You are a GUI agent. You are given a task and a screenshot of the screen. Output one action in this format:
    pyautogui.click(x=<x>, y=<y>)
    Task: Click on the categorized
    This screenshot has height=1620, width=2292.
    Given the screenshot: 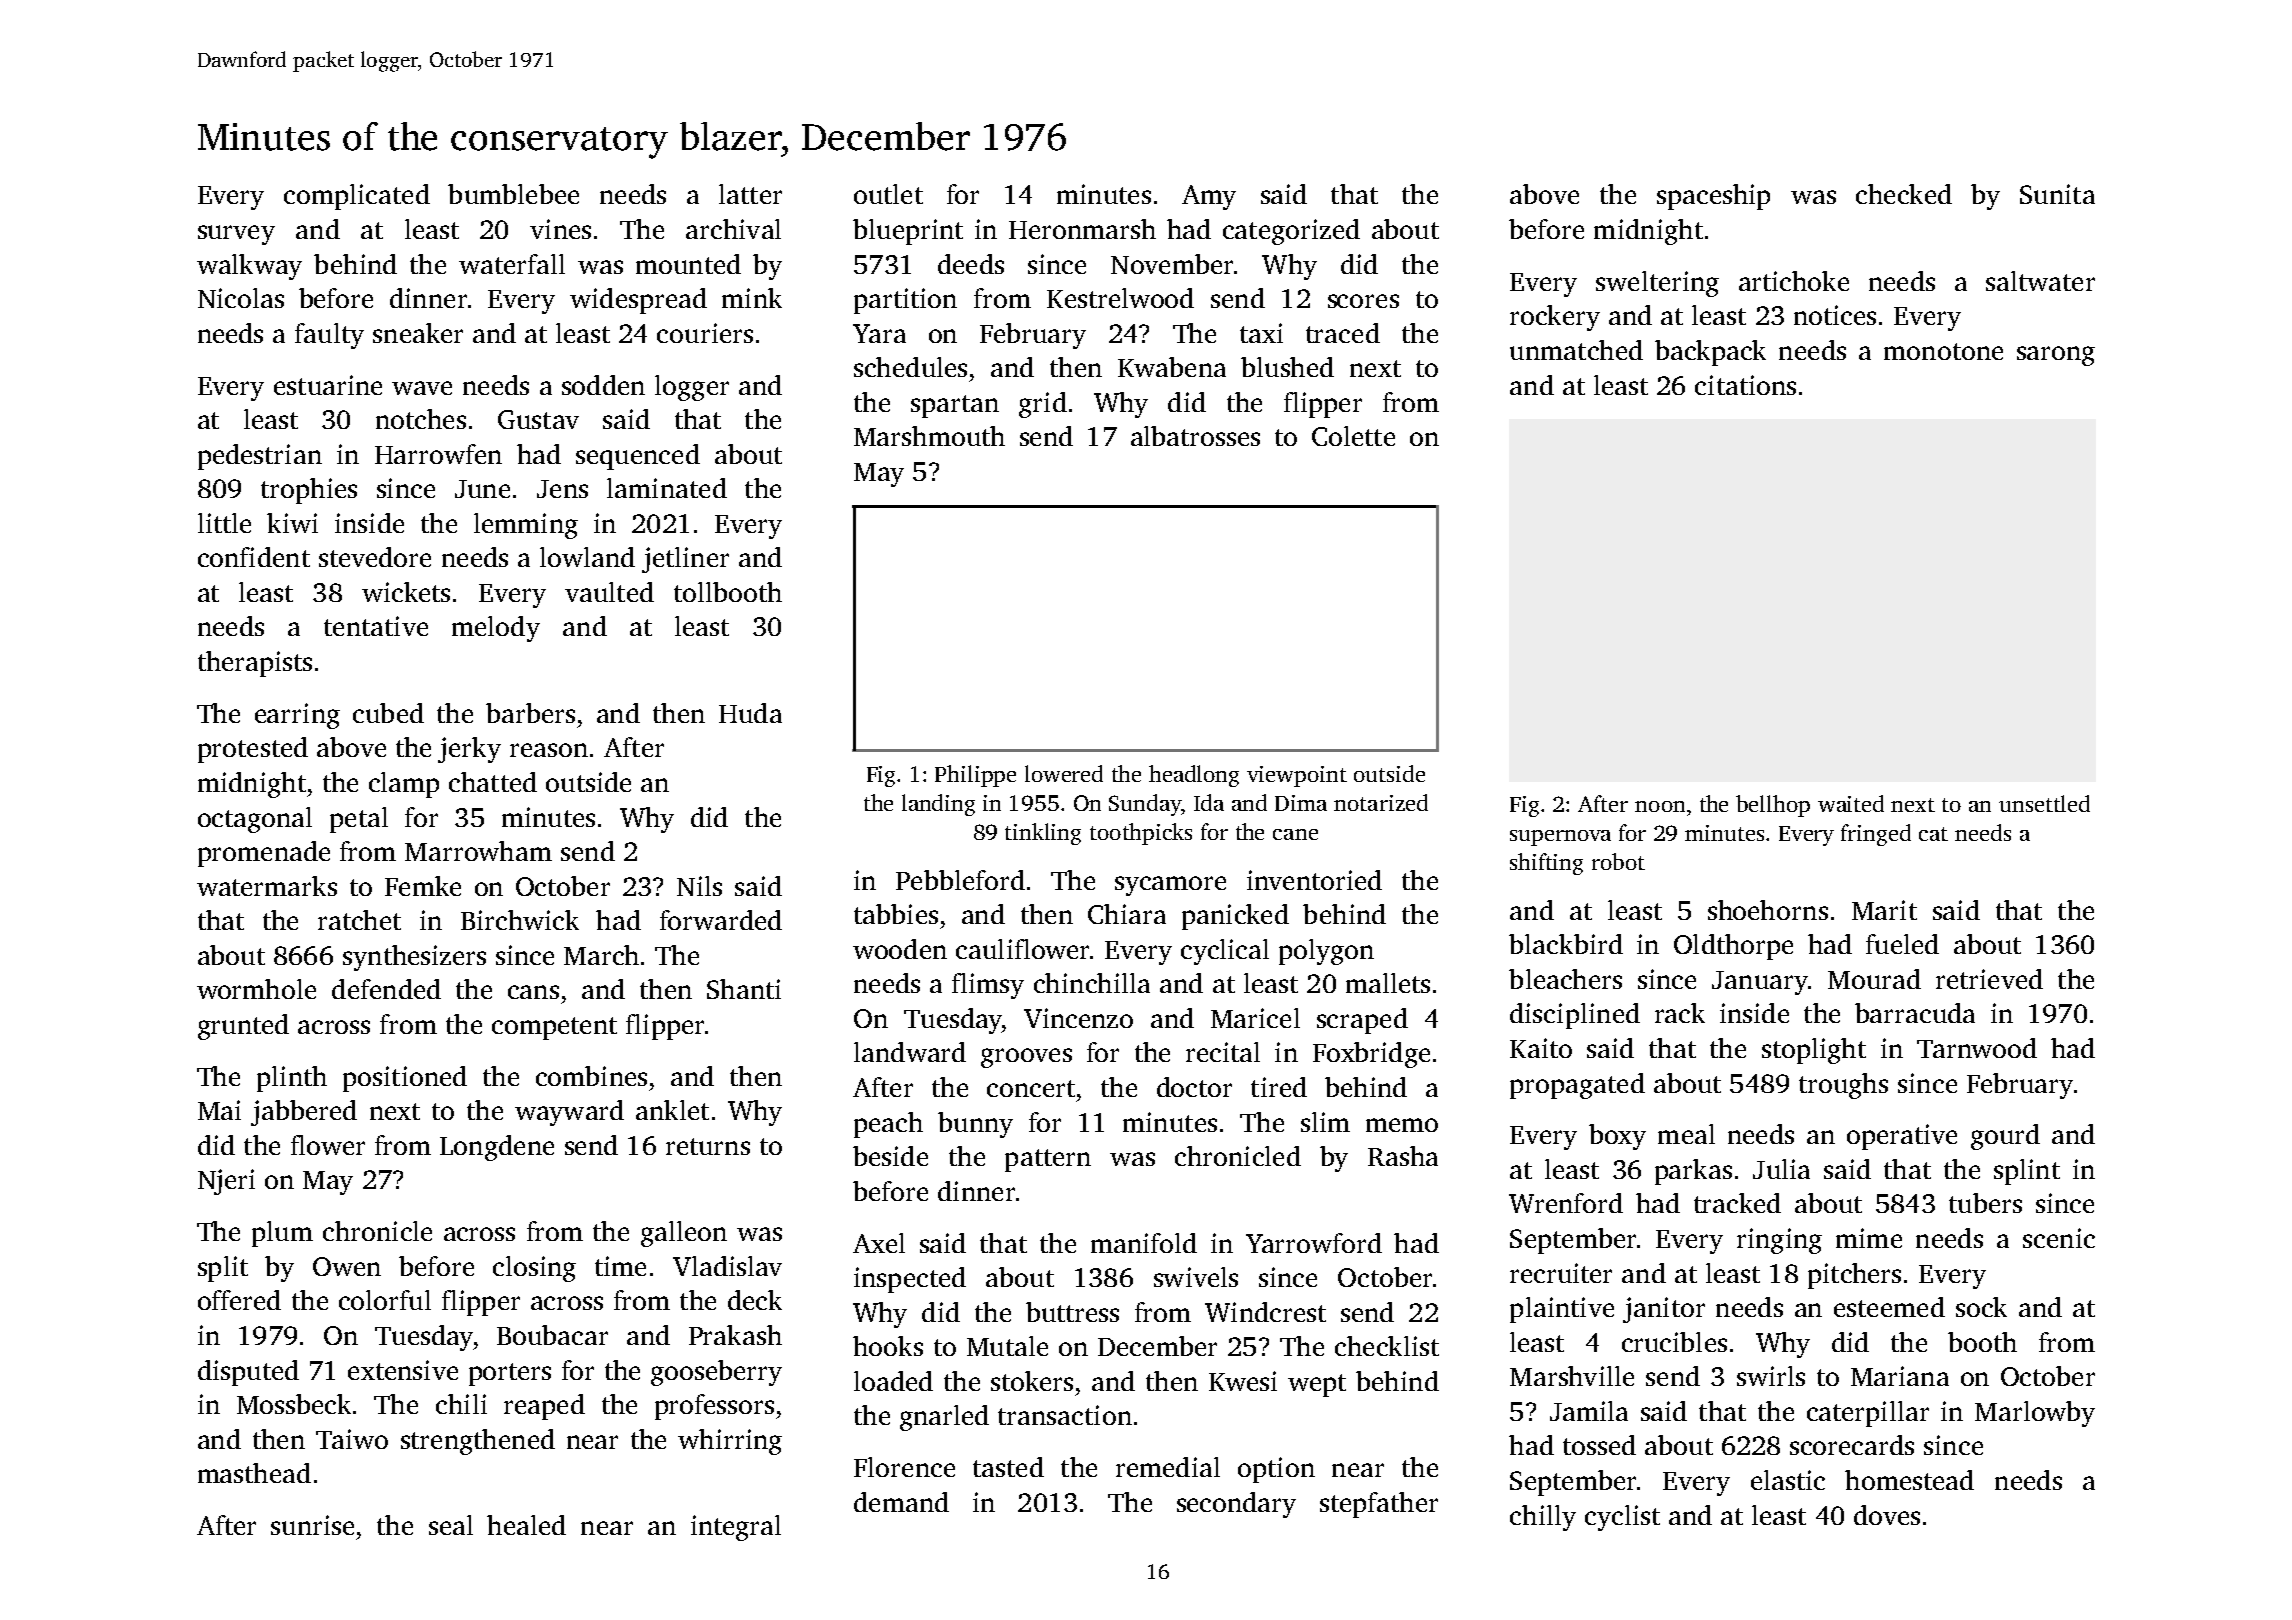 What is the action you would take?
    pyautogui.click(x=1291, y=232)
